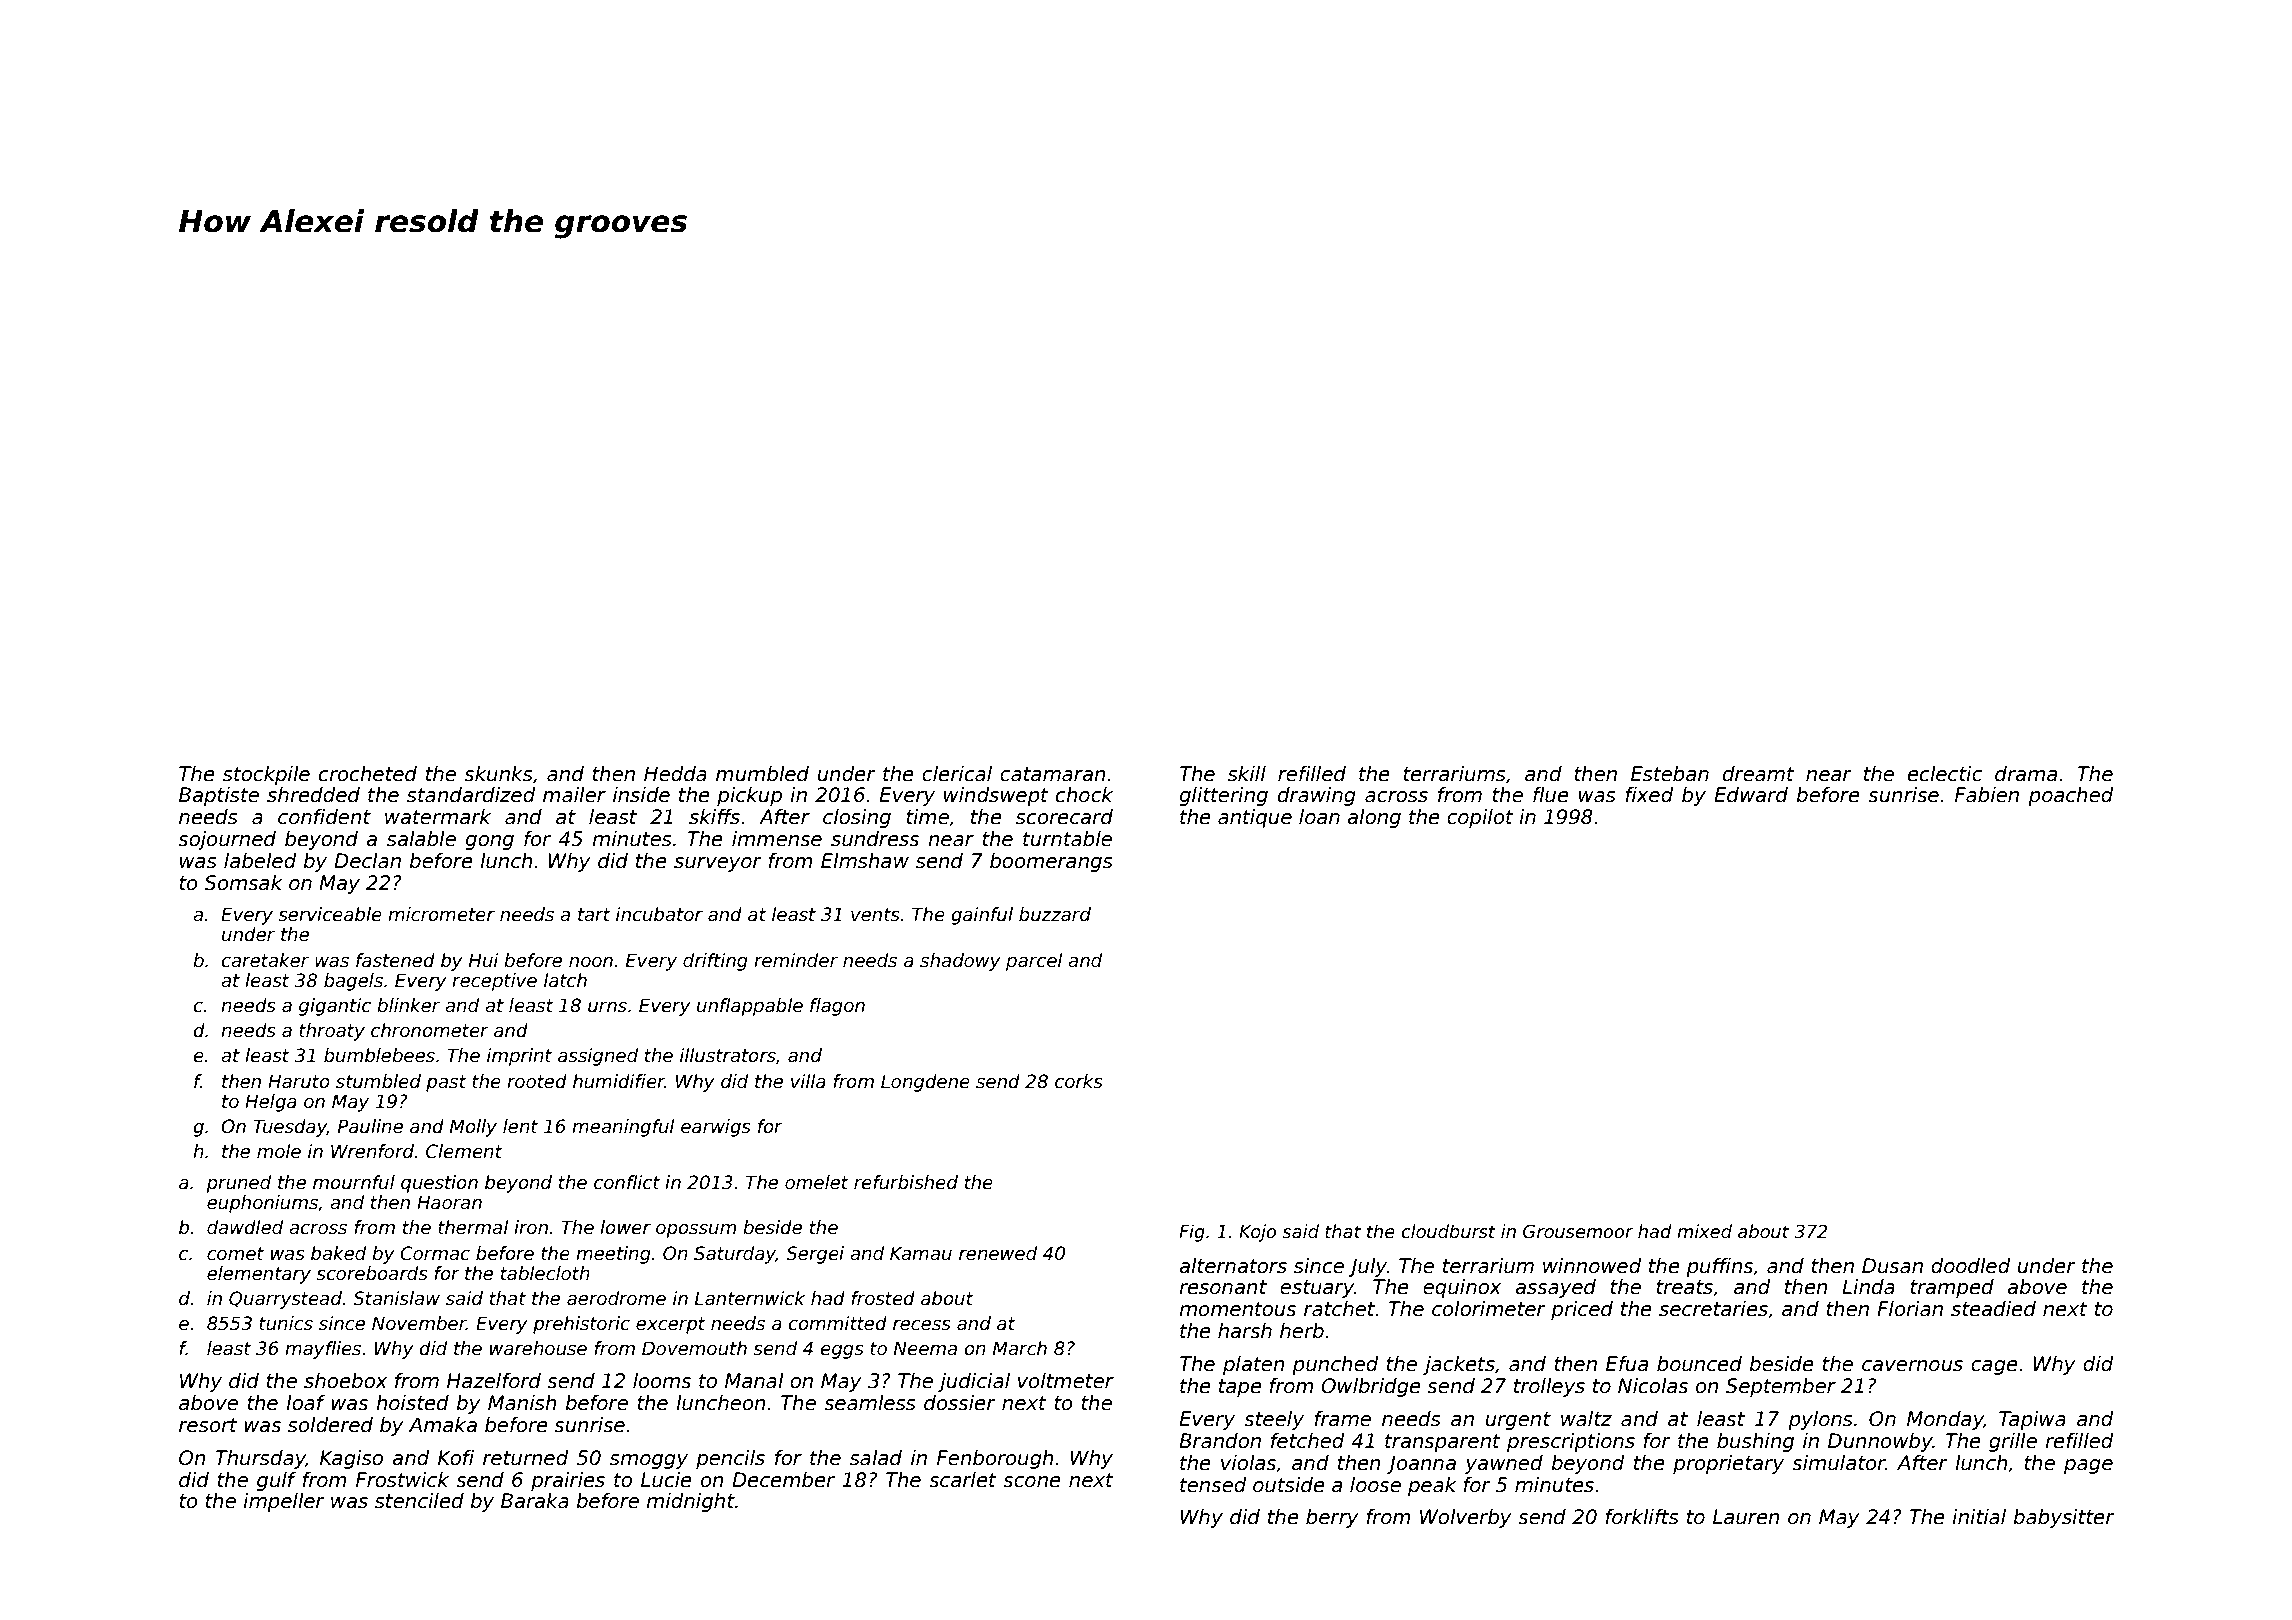 The width and height of the page is (2292, 1620). Describe the element at coordinates (2064, 1518) in the page. I see `babysitter` at that location.
